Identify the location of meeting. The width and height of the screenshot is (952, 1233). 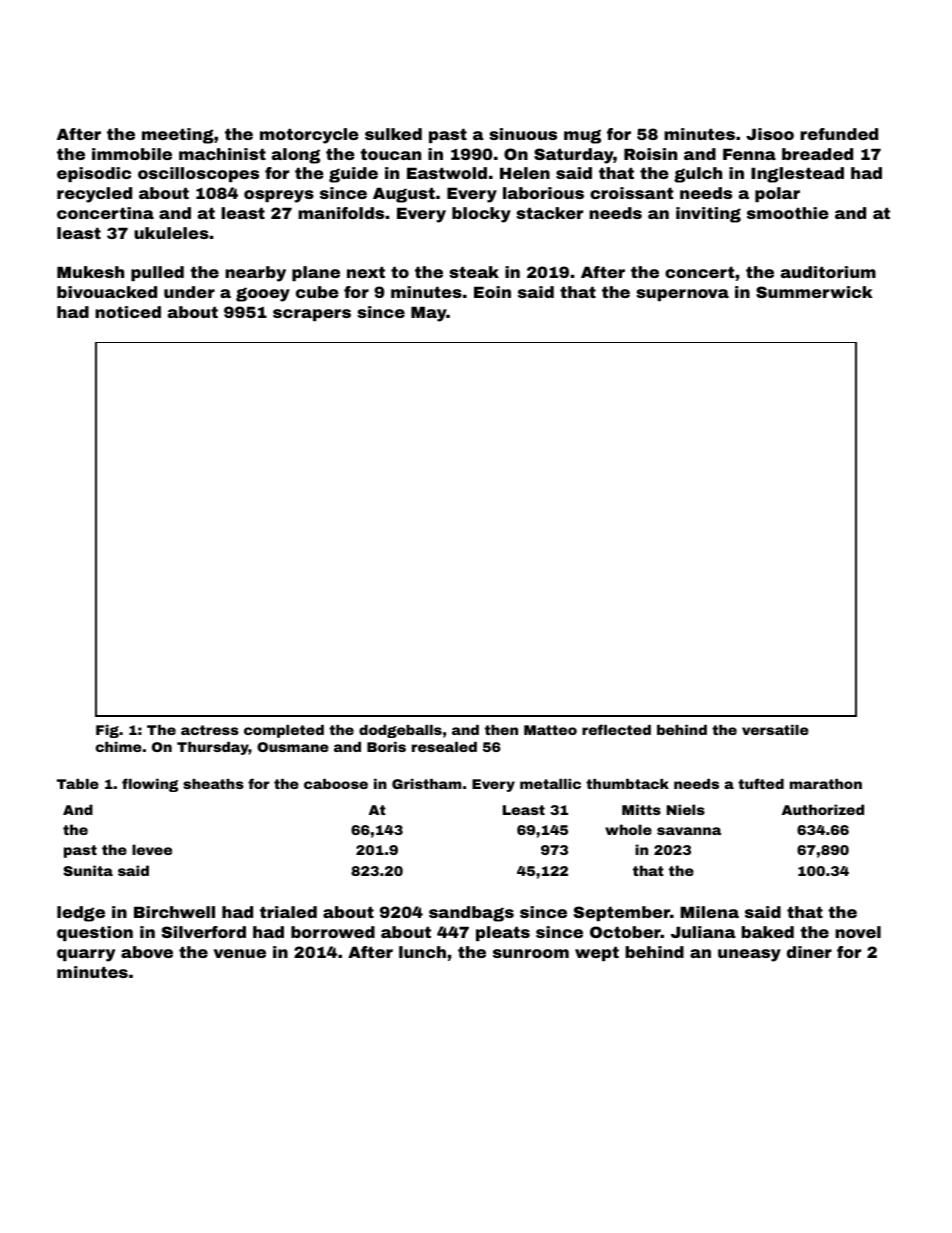
(178, 136).
